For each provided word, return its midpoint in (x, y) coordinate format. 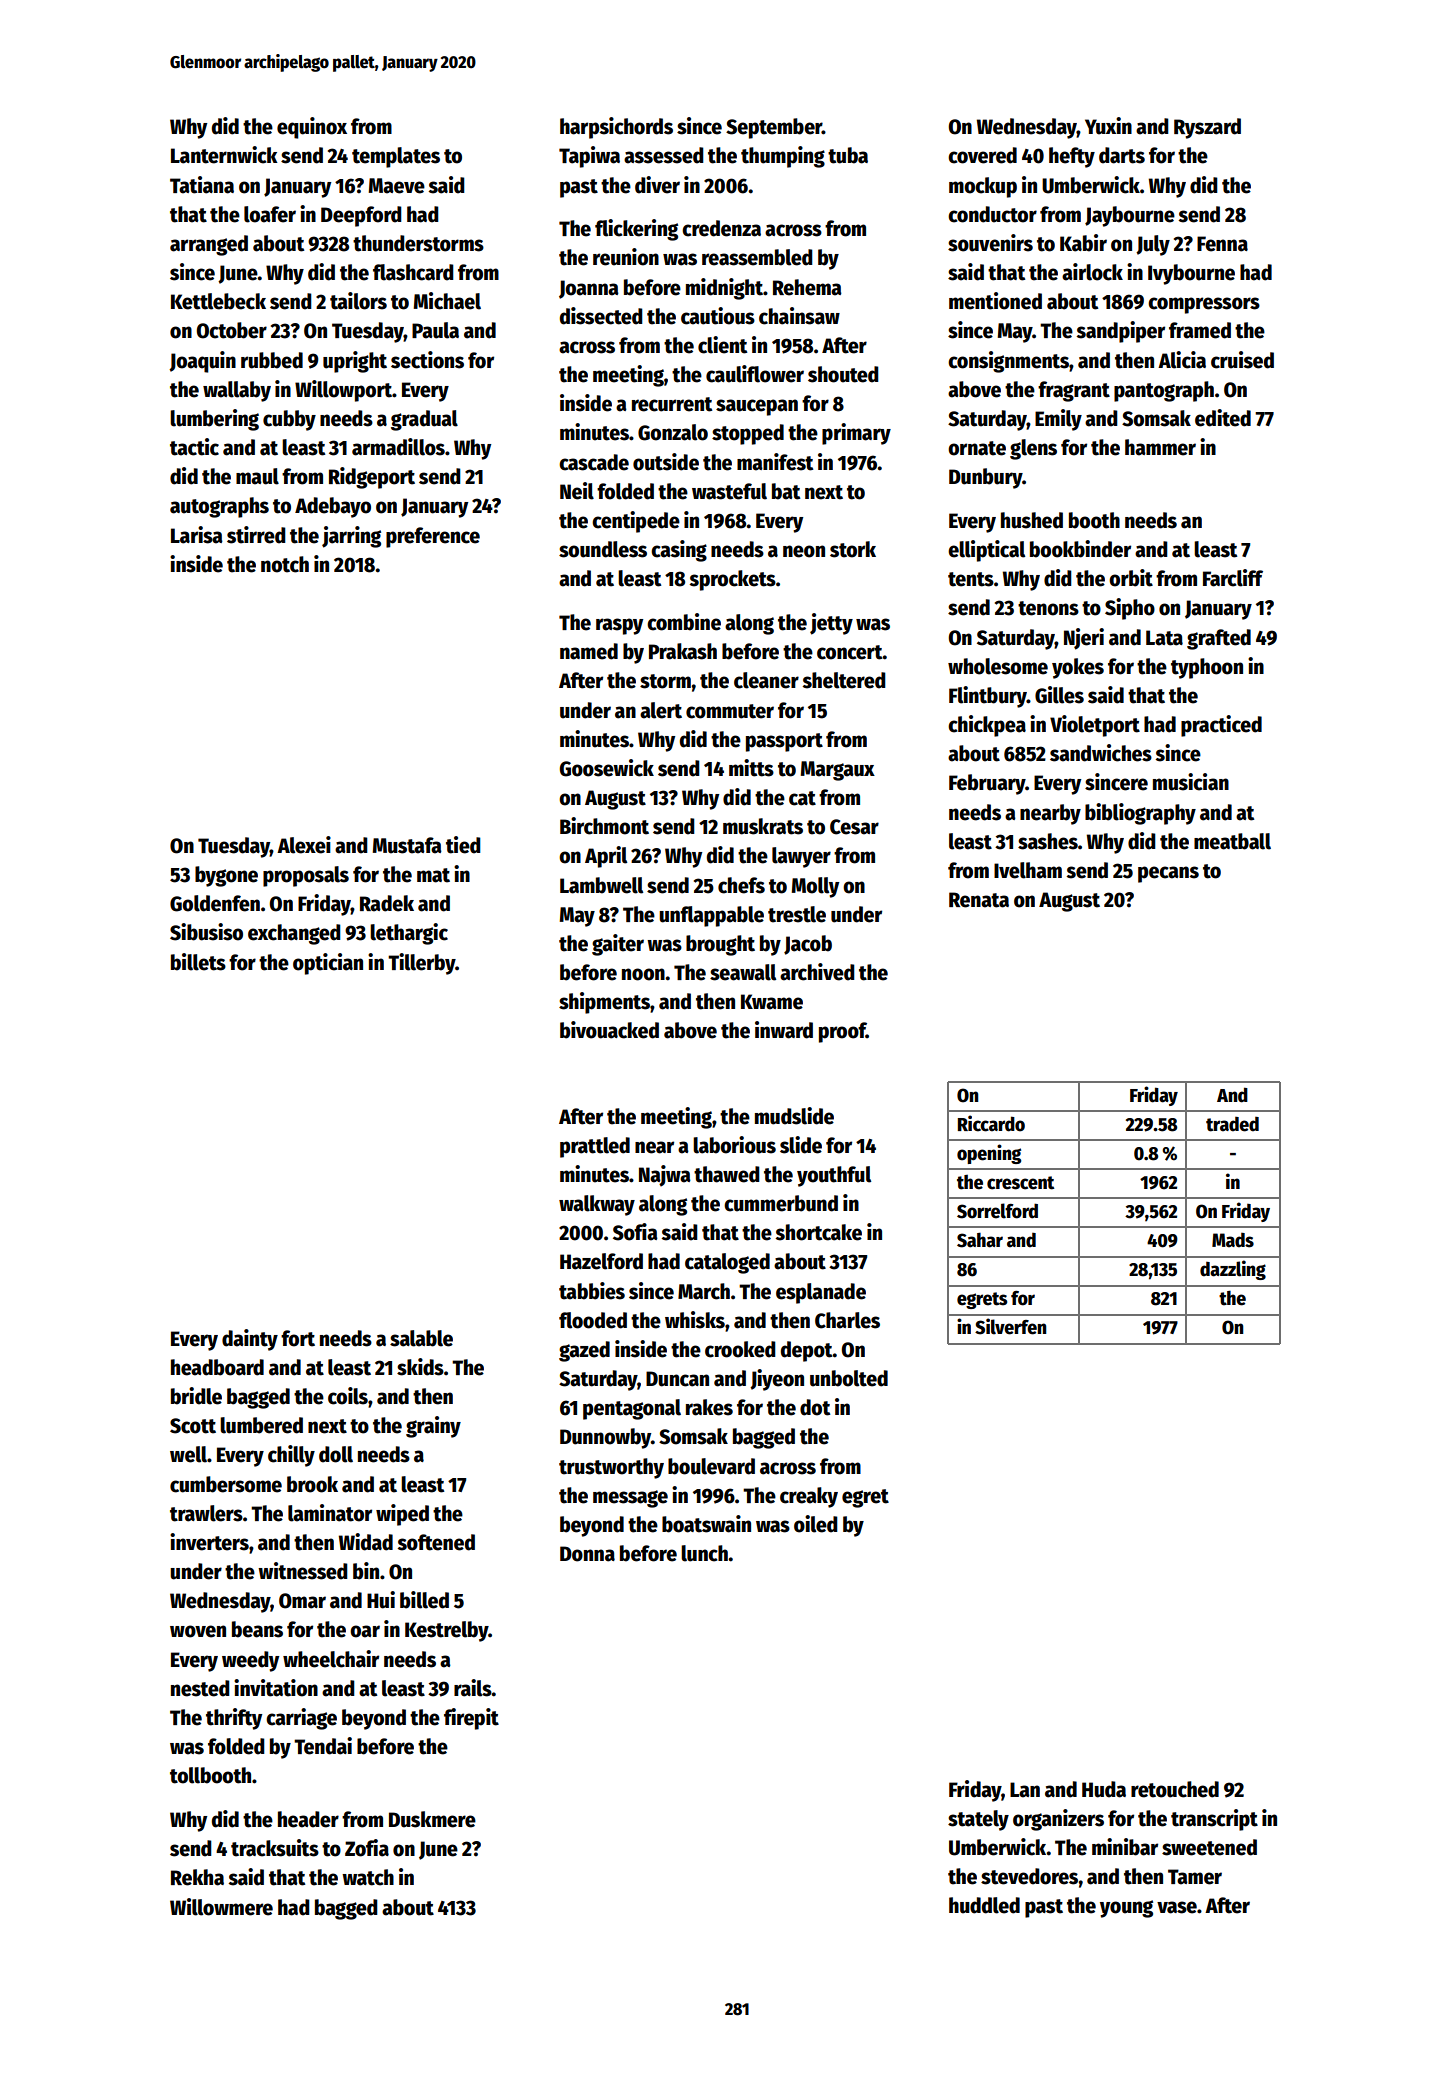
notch (285, 564)
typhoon (1207, 668)
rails (473, 1688)
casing (679, 551)
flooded (593, 1320)
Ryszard (1207, 128)
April (606, 857)
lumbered (261, 1425)
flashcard (413, 272)
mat (433, 875)
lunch (704, 1553)
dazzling (1233, 1270)
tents (971, 579)
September (774, 128)
